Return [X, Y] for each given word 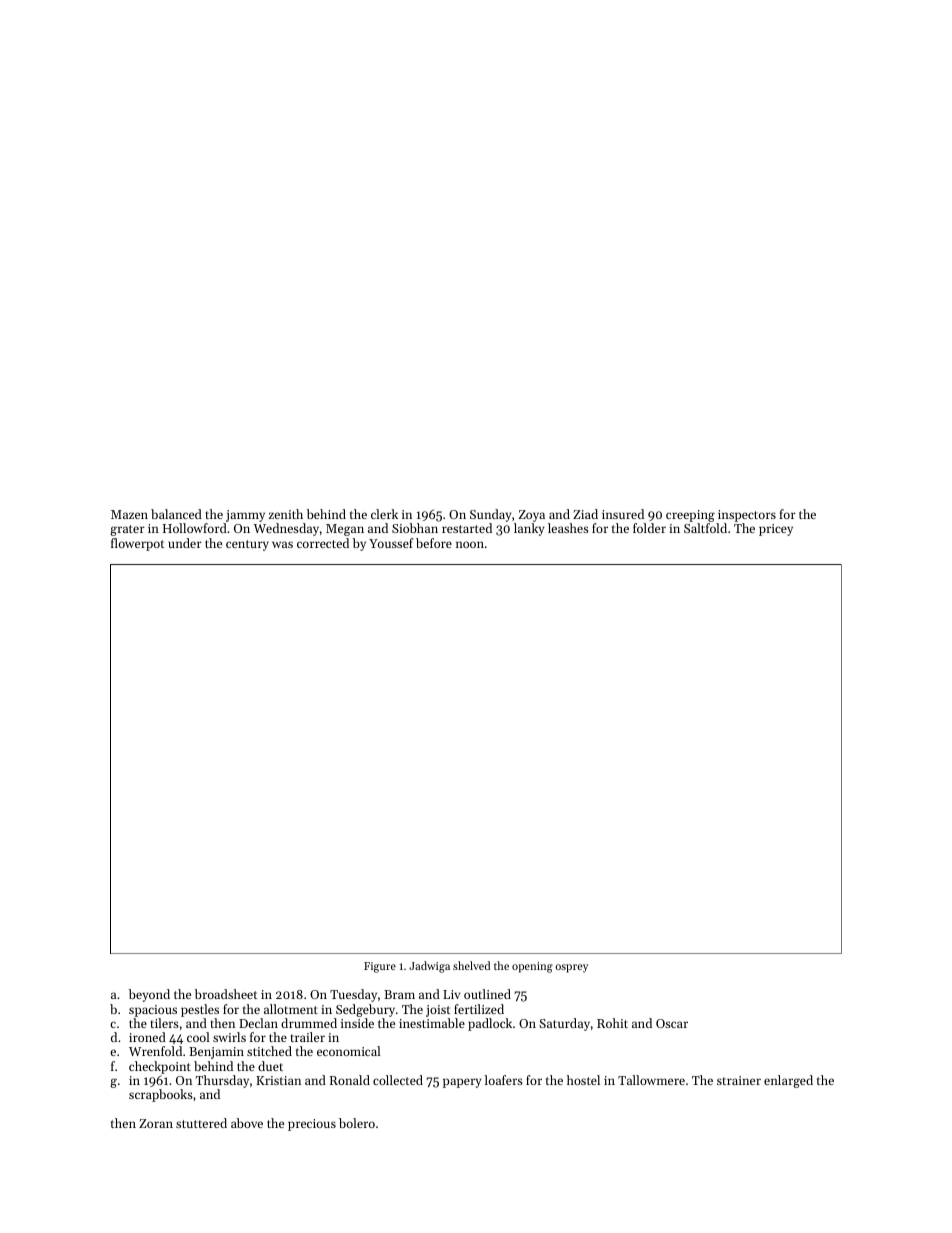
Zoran [156, 1123]
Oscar [672, 1023]
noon [470, 544]
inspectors [747, 516]
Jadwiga [429, 967]
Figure [380, 967]
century [247, 545]
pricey [776, 530]
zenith [286, 514]
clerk [384, 514]
